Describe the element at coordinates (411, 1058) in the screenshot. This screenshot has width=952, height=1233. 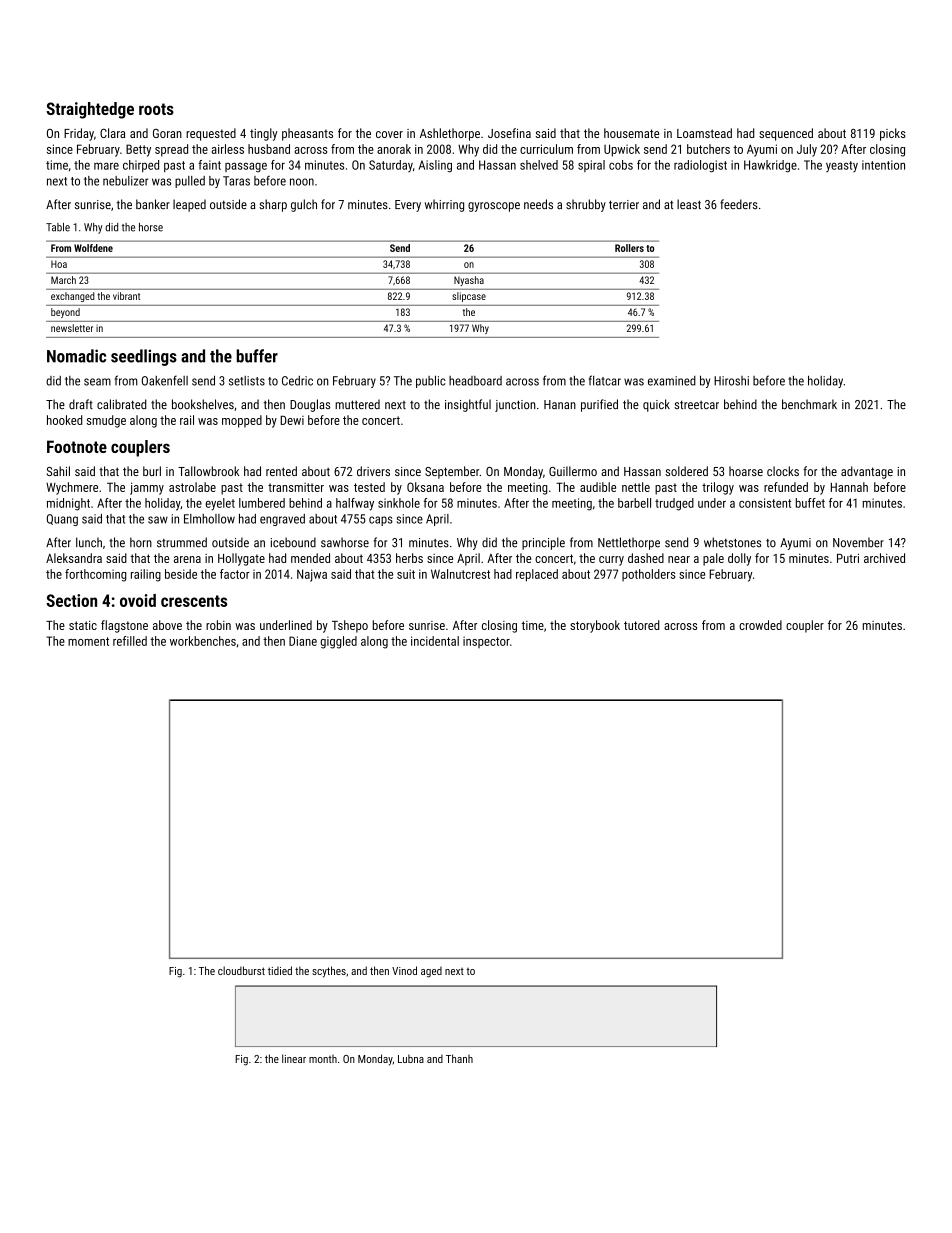
I see `Lubna` at that location.
